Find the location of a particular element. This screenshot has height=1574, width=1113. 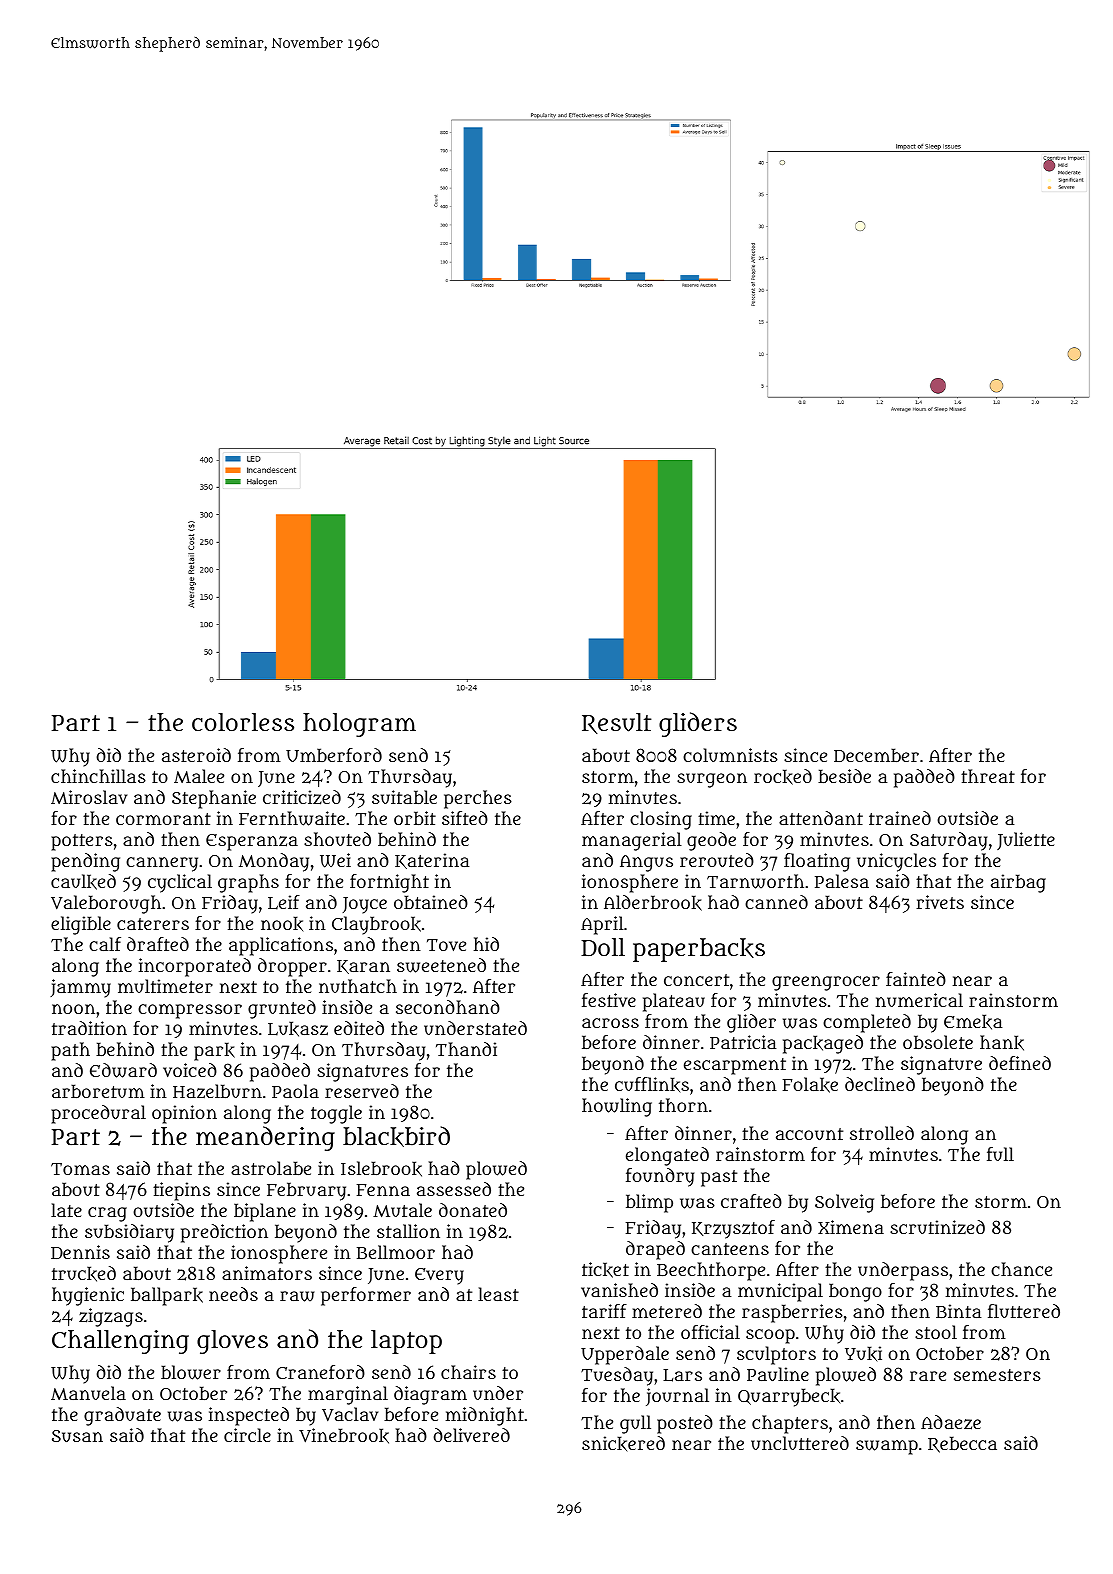

columnists is located at coordinates (730, 755).
